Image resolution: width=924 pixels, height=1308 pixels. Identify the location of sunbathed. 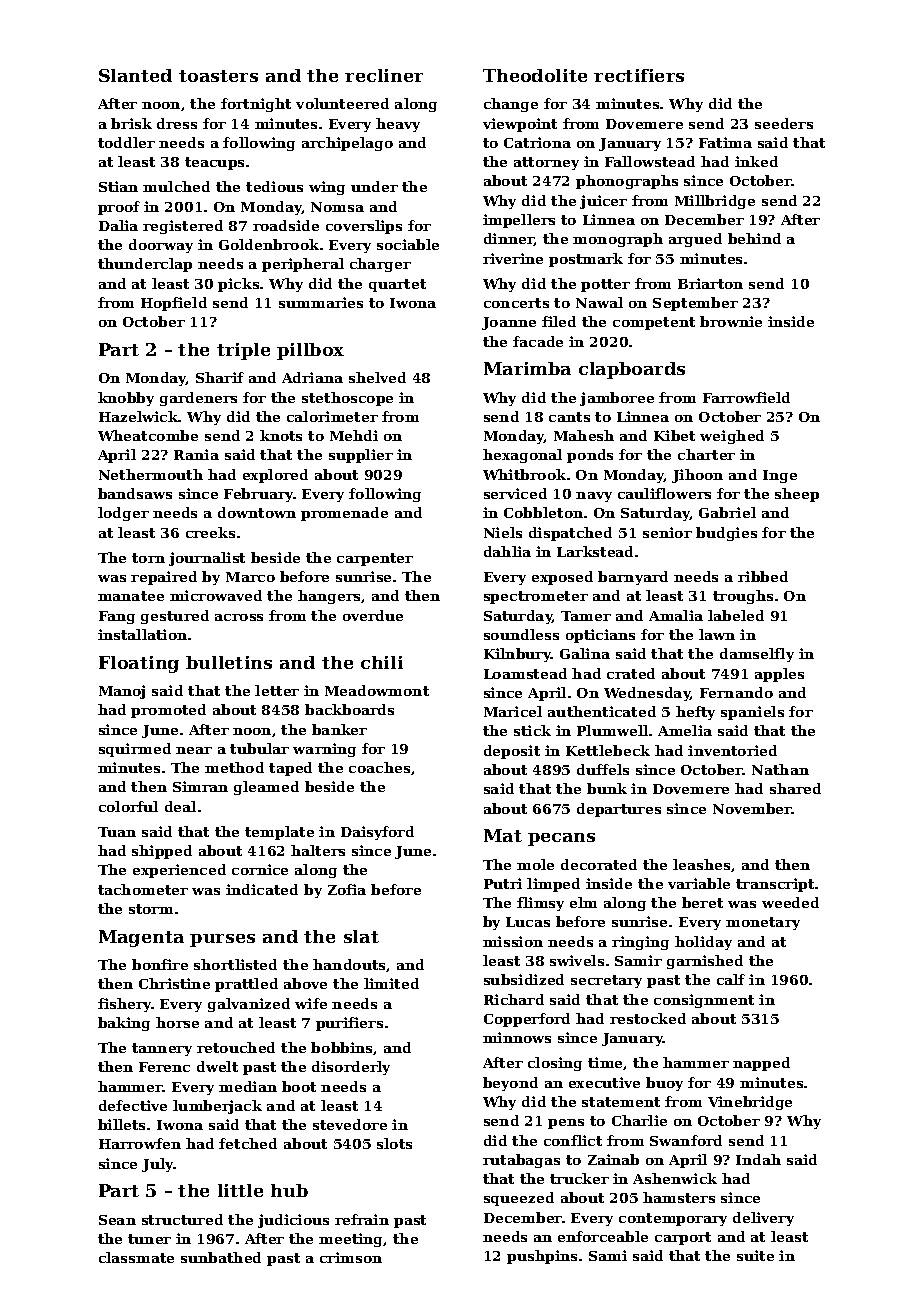
(221, 1257).
